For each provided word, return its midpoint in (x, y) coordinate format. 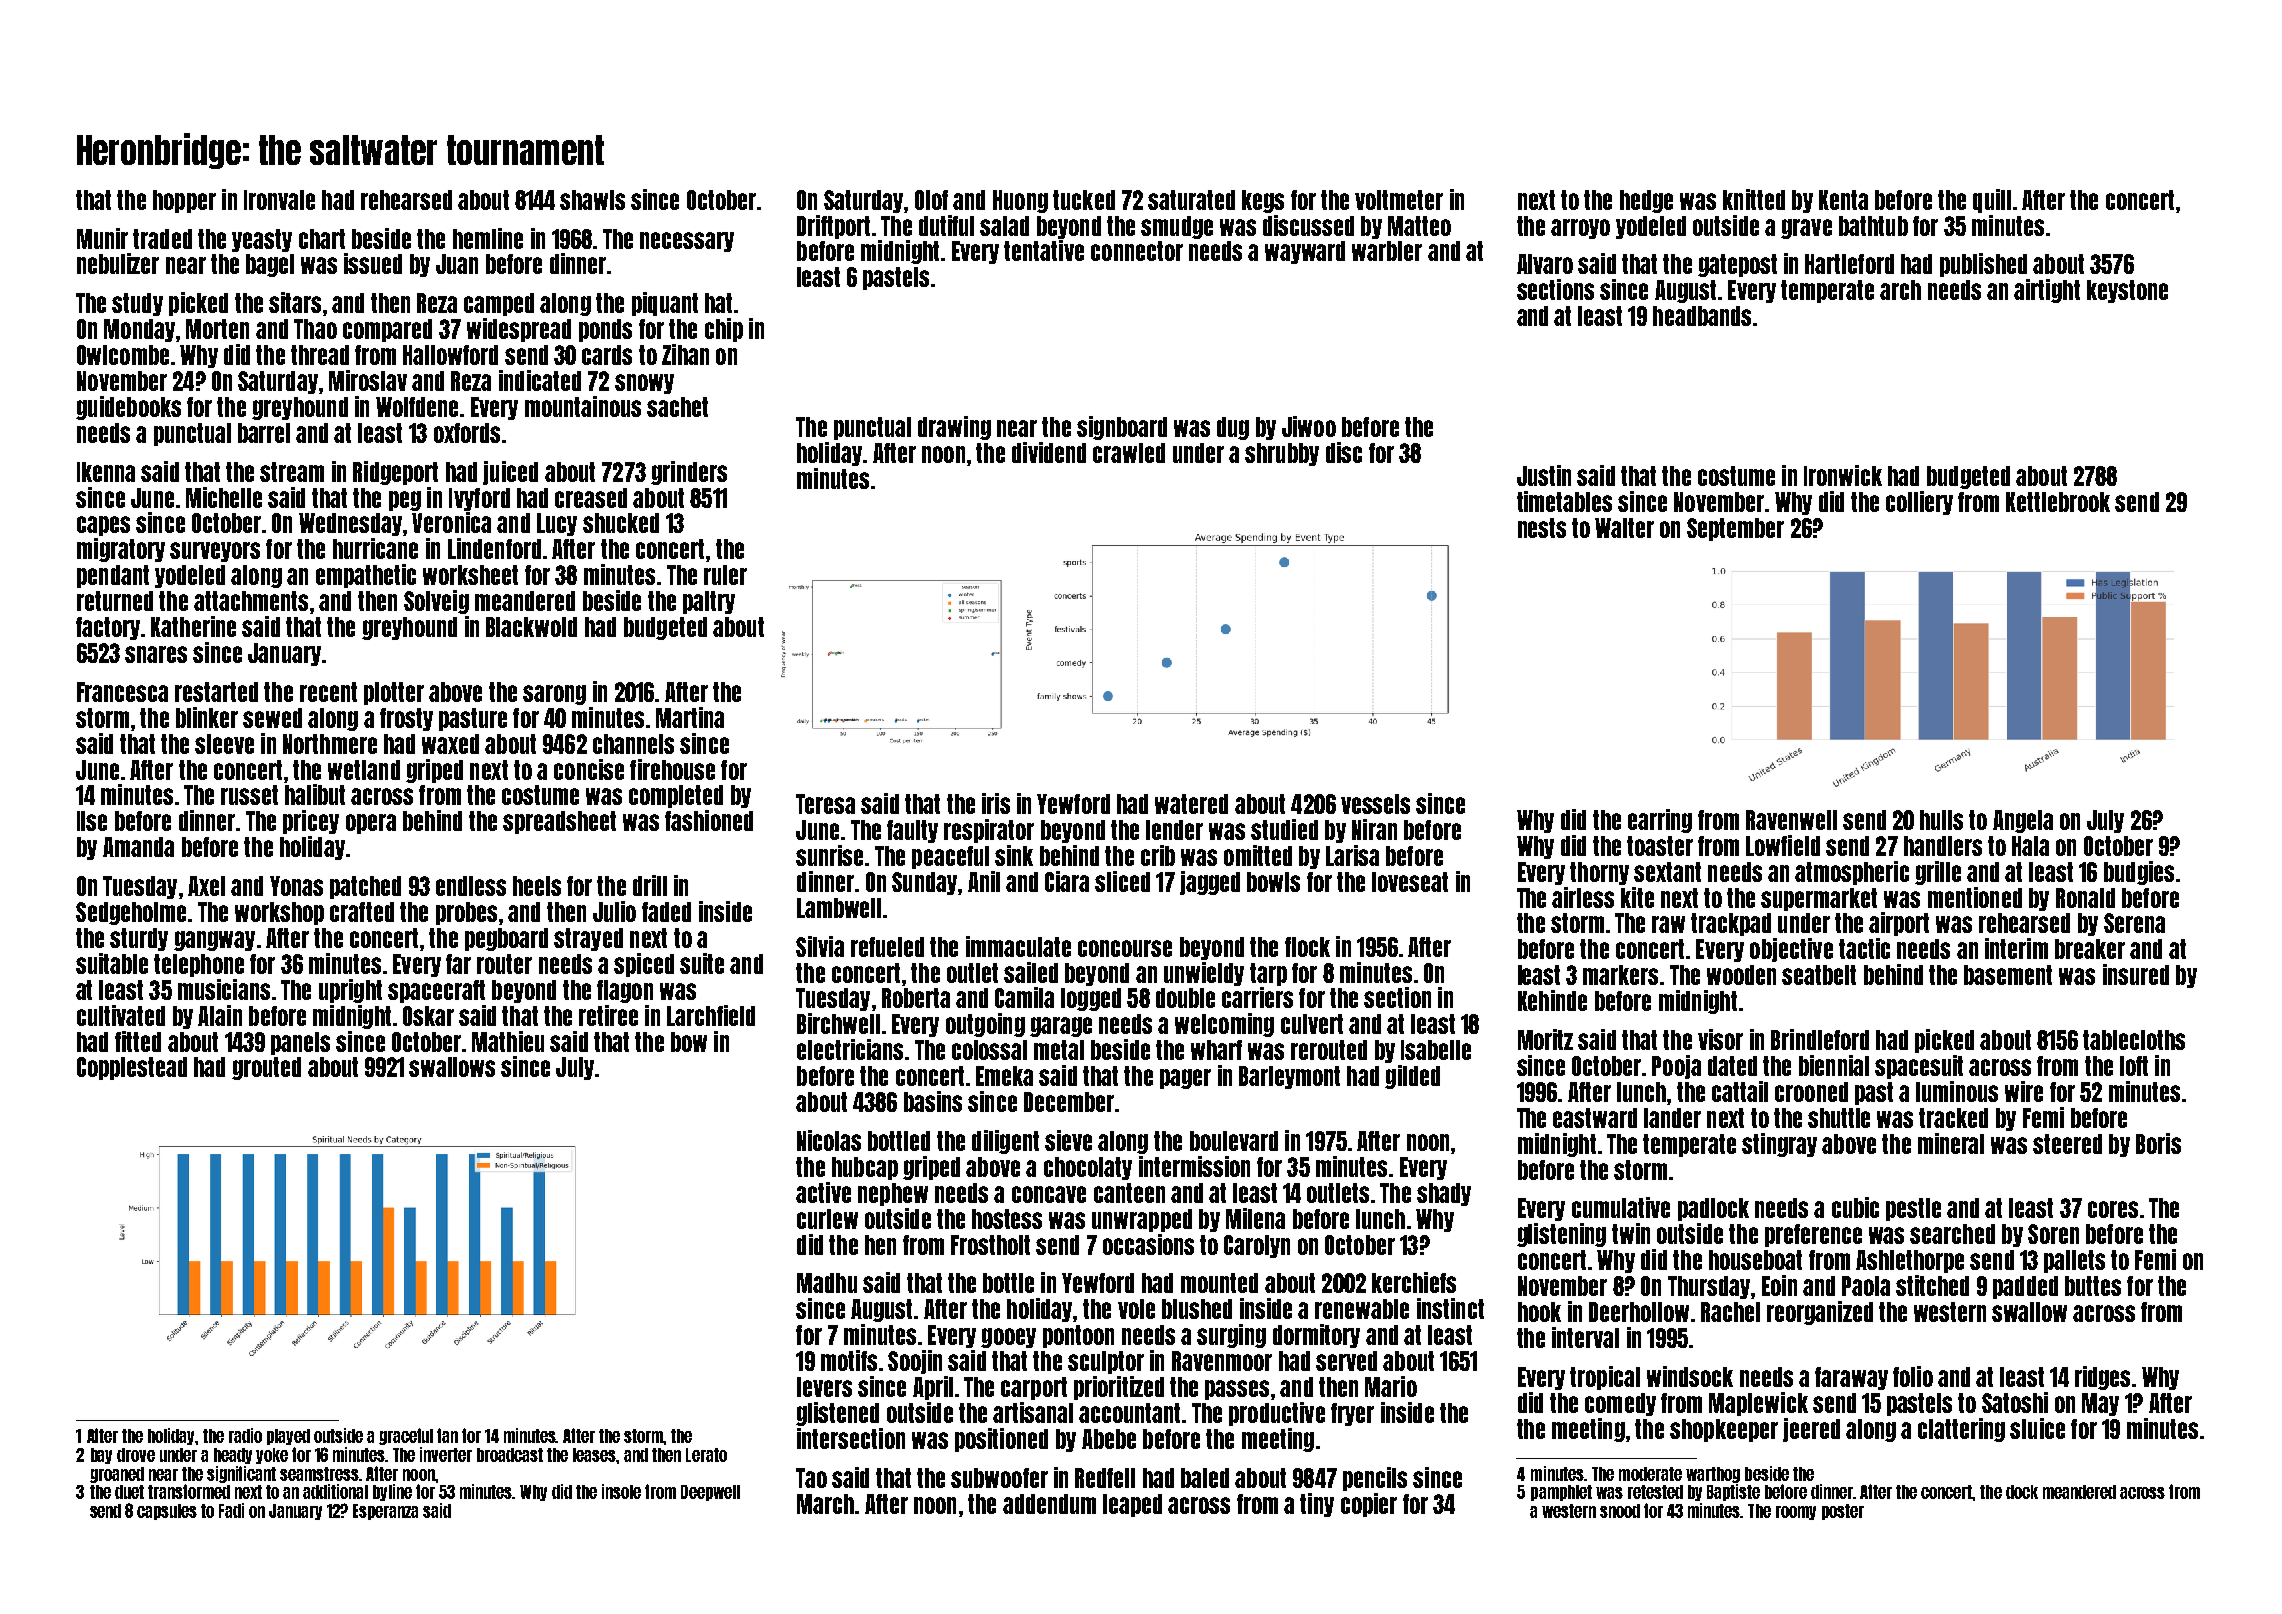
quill (1992, 201)
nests (1542, 528)
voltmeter (1399, 200)
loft (2134, 1066)
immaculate (1018, 946)
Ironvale (279, 200)
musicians (224, 989)
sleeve (224, 744)
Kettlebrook (2058, 502)
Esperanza (385, 1512)
